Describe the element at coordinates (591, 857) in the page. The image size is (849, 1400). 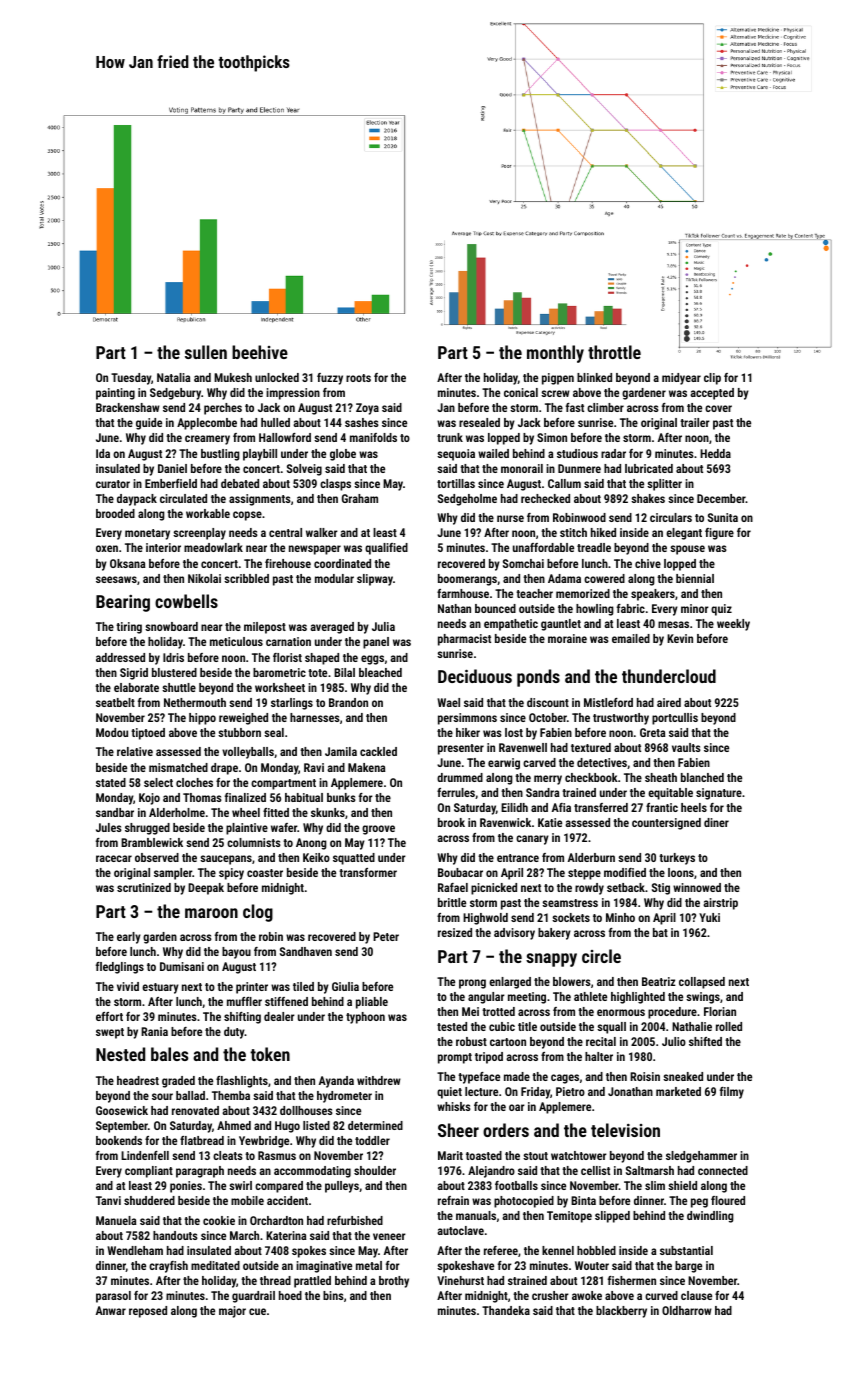
I see `Alderburn` at that location.
